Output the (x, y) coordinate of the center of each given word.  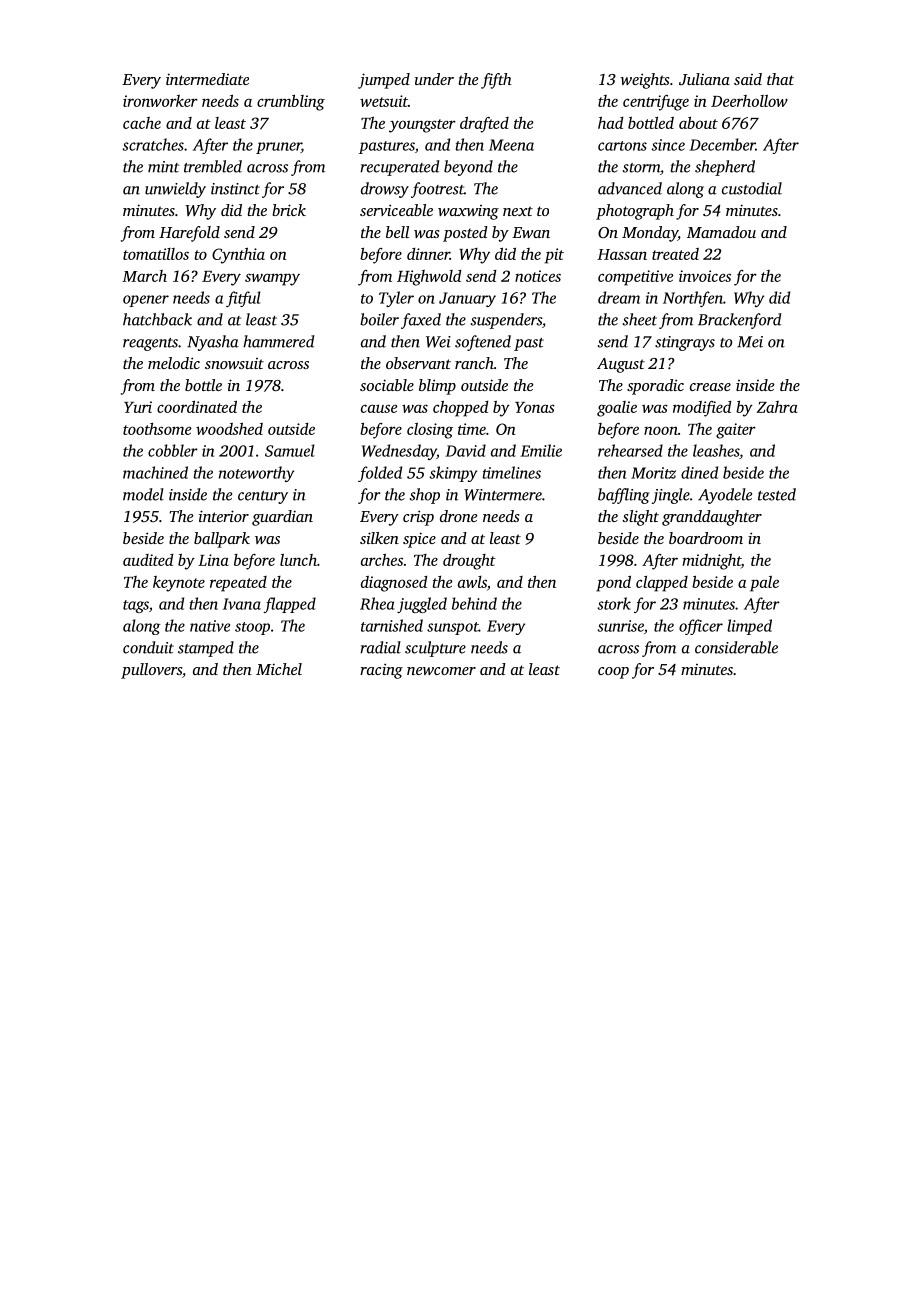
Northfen (693, 299)
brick (289, 210)
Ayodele (725, 496)
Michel (279, 669)
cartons (622, 146)
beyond (468, 168)
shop (425, 496)
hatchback (157, 319)
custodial (752, 188)
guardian (282, 518)
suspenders (506, 321)
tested (777, 494)
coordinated (197, 407)
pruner (278, 148)
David (465, 450)
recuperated (399, 168)
